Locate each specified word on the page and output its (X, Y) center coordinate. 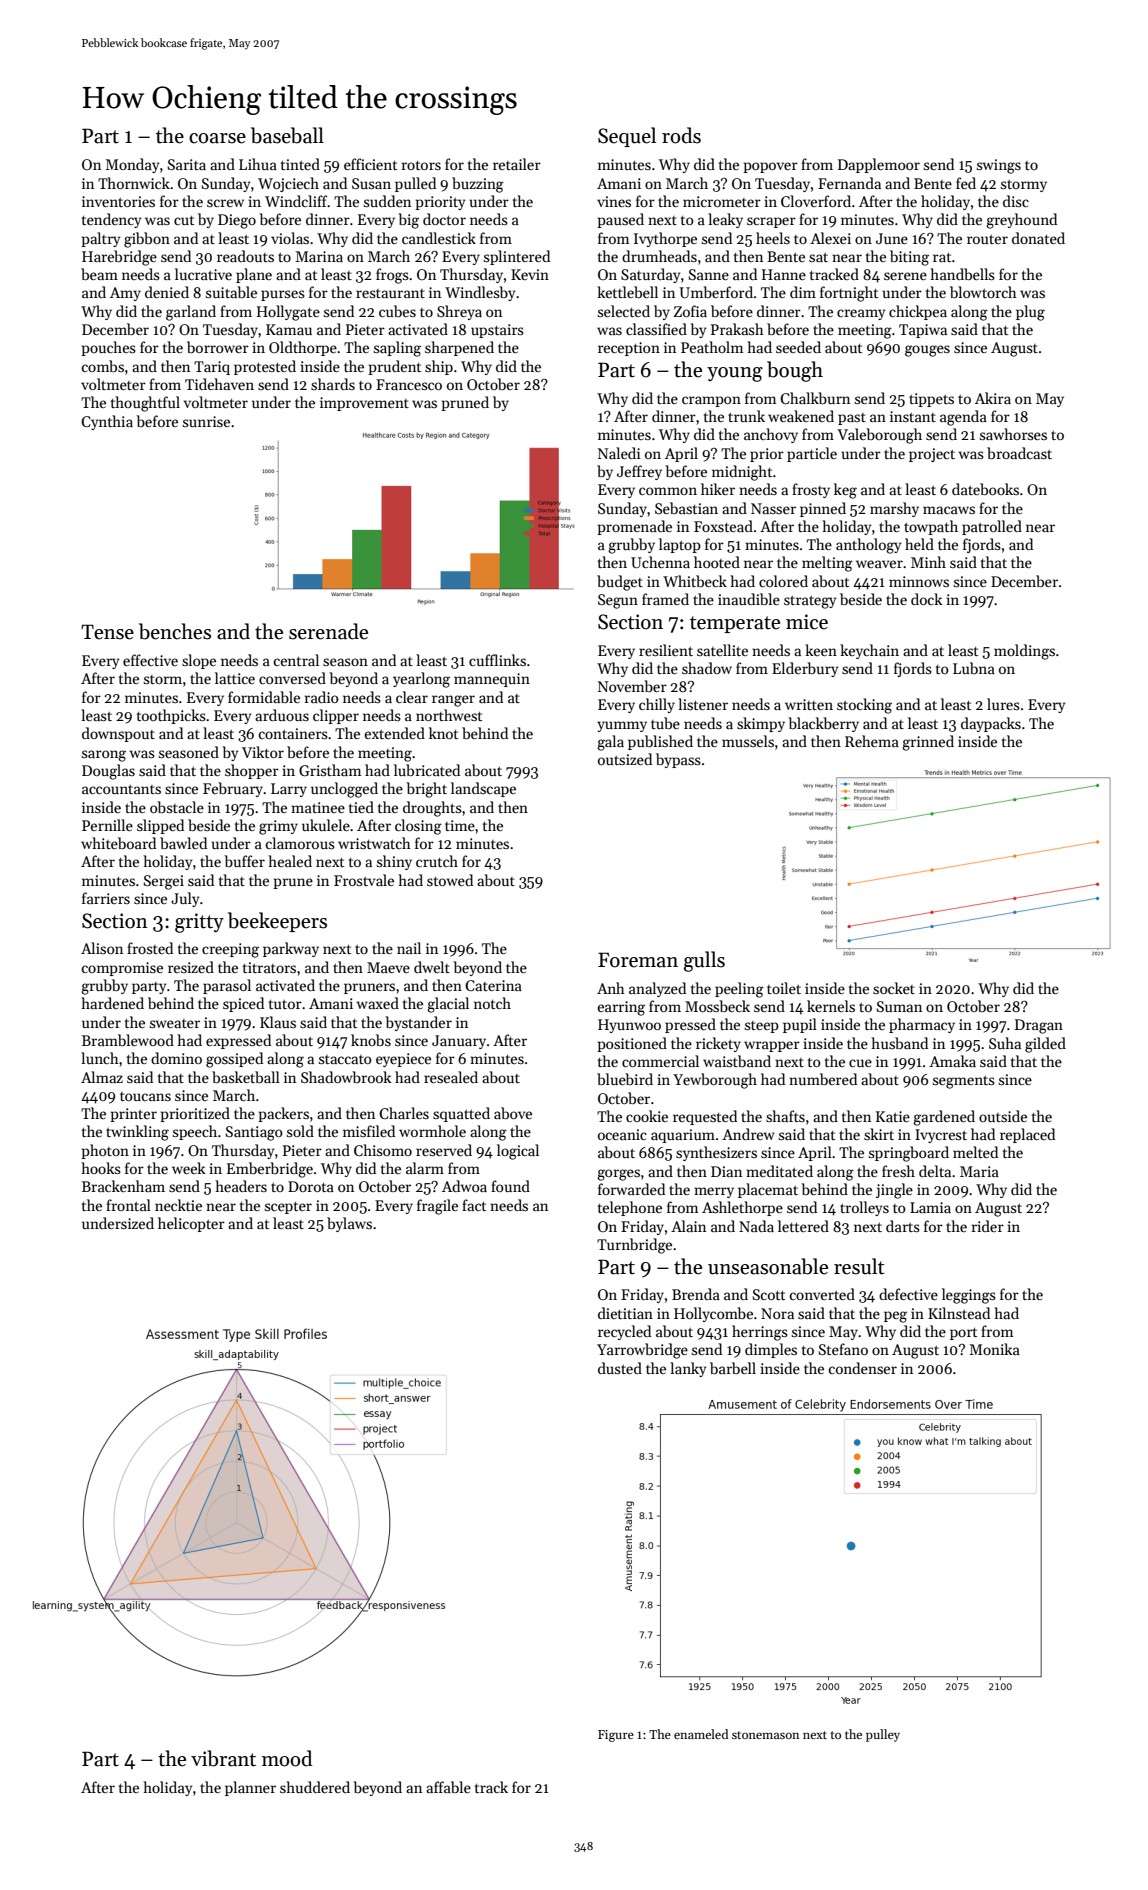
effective (150, 660)
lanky (688, 1369)
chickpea (918, 312)
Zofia (690, 311)
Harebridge (119, 258)
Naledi (619, 453)
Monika (995, 1349)
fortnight (849, 294)
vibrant (223, 1758)
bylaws (349, 1224)
